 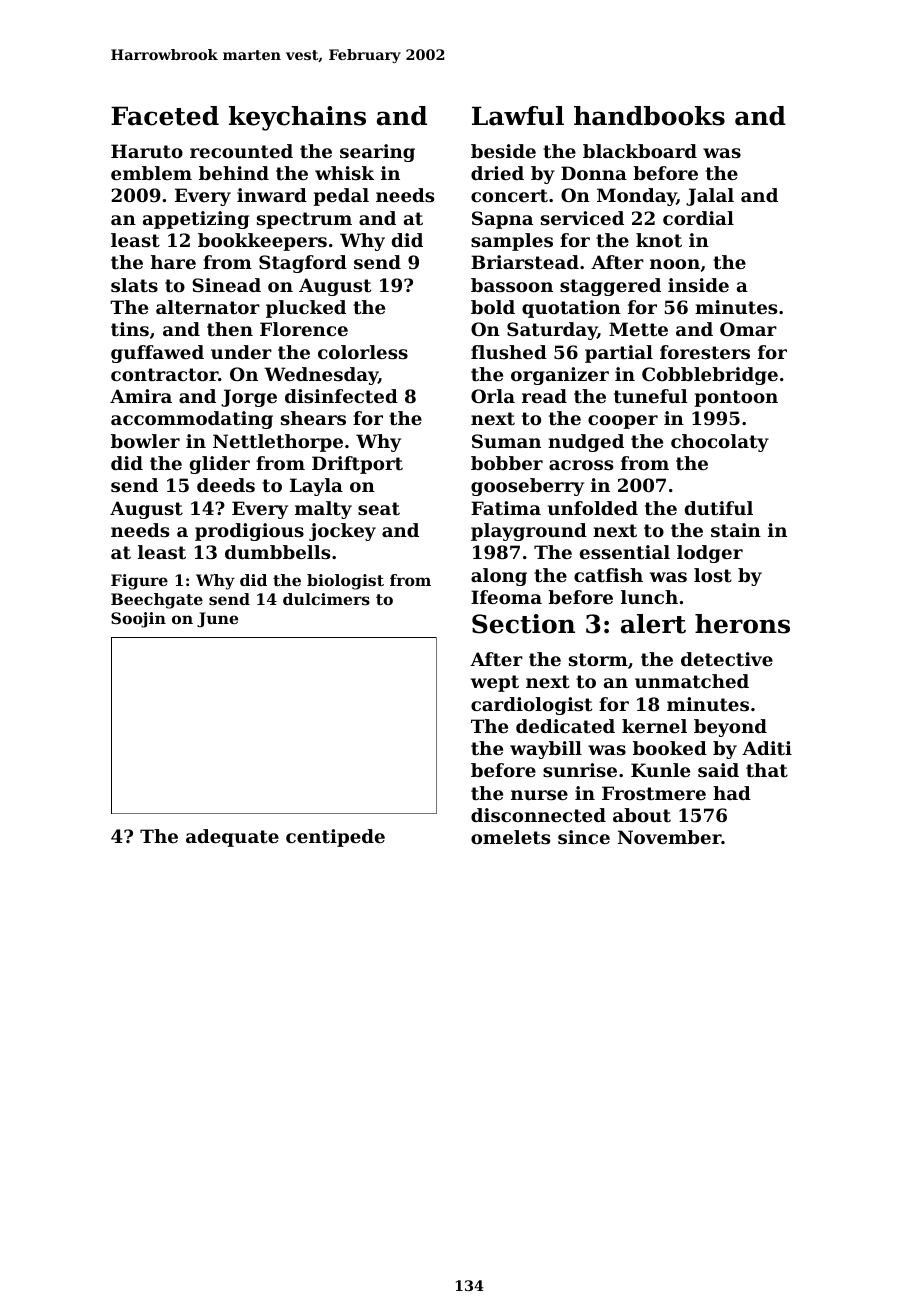 What do you see at coordinates (720, 443) in the document?
I see `chocolaty` at bounding box center [720, 443].
